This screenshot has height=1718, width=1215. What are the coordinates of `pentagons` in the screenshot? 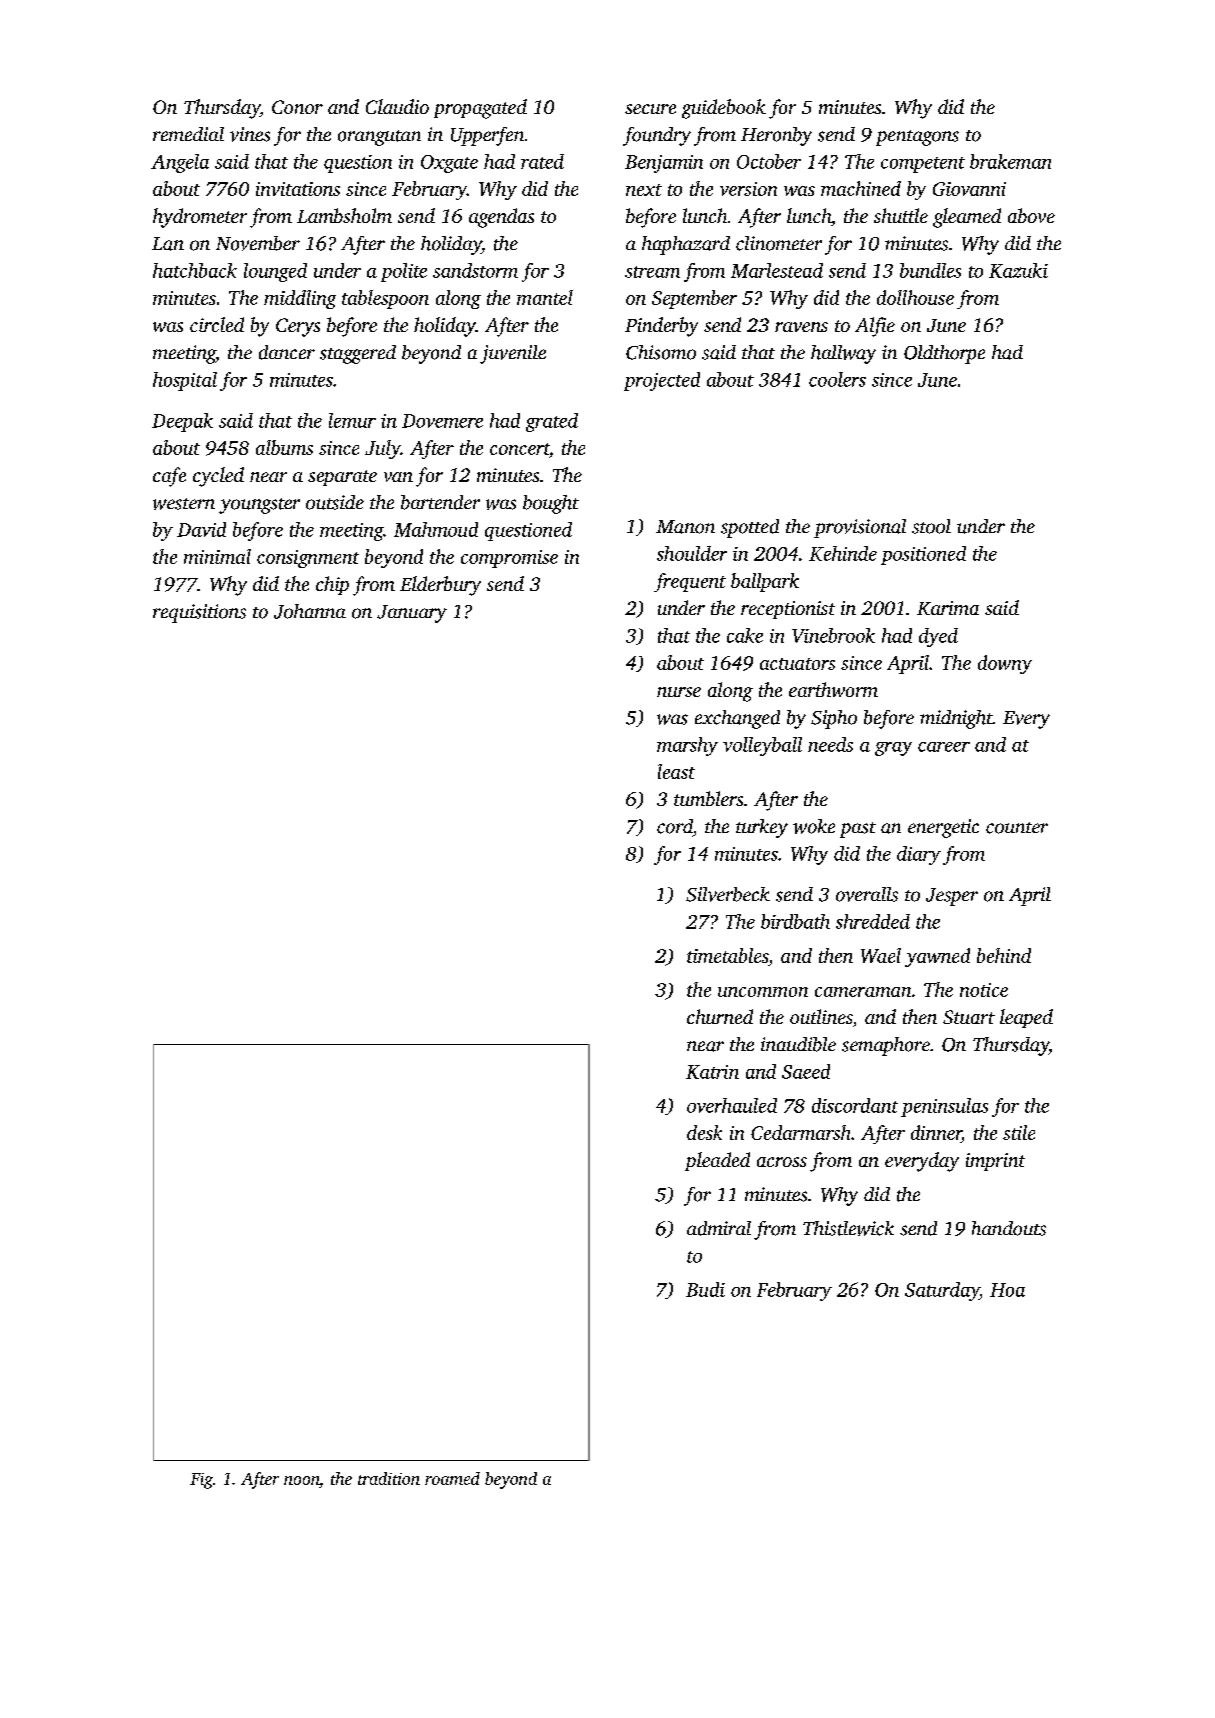 It's located at (917, 138).
